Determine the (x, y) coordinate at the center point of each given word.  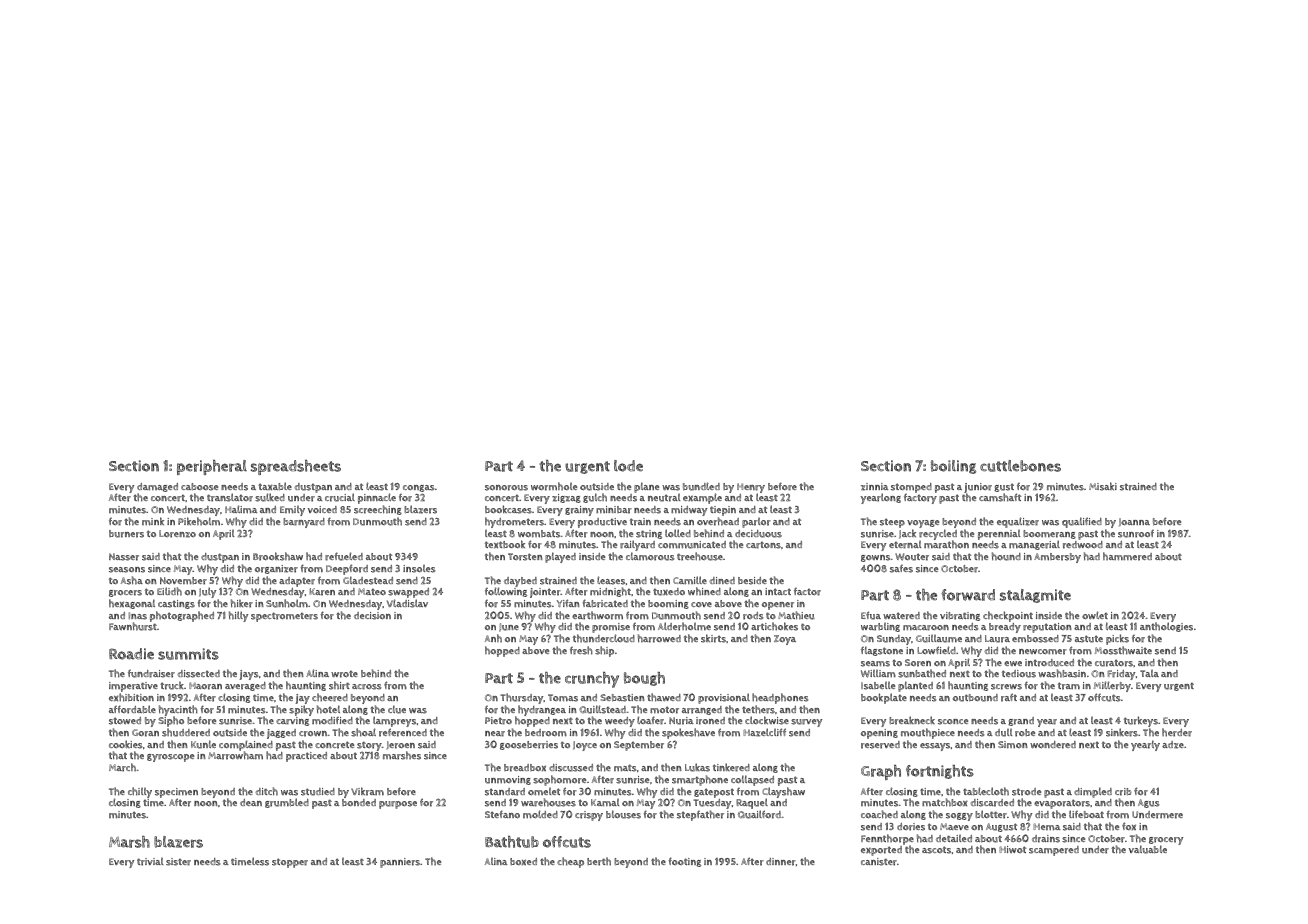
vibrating (960, 616)
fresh (581, 650)
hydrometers (514, 522)
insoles (419, 569)
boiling (953, 467)
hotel (328, 709)
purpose (398, 805)
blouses (623, 814)
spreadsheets (296, 467)
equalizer (1018, 522)
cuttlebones (1020, 466)
